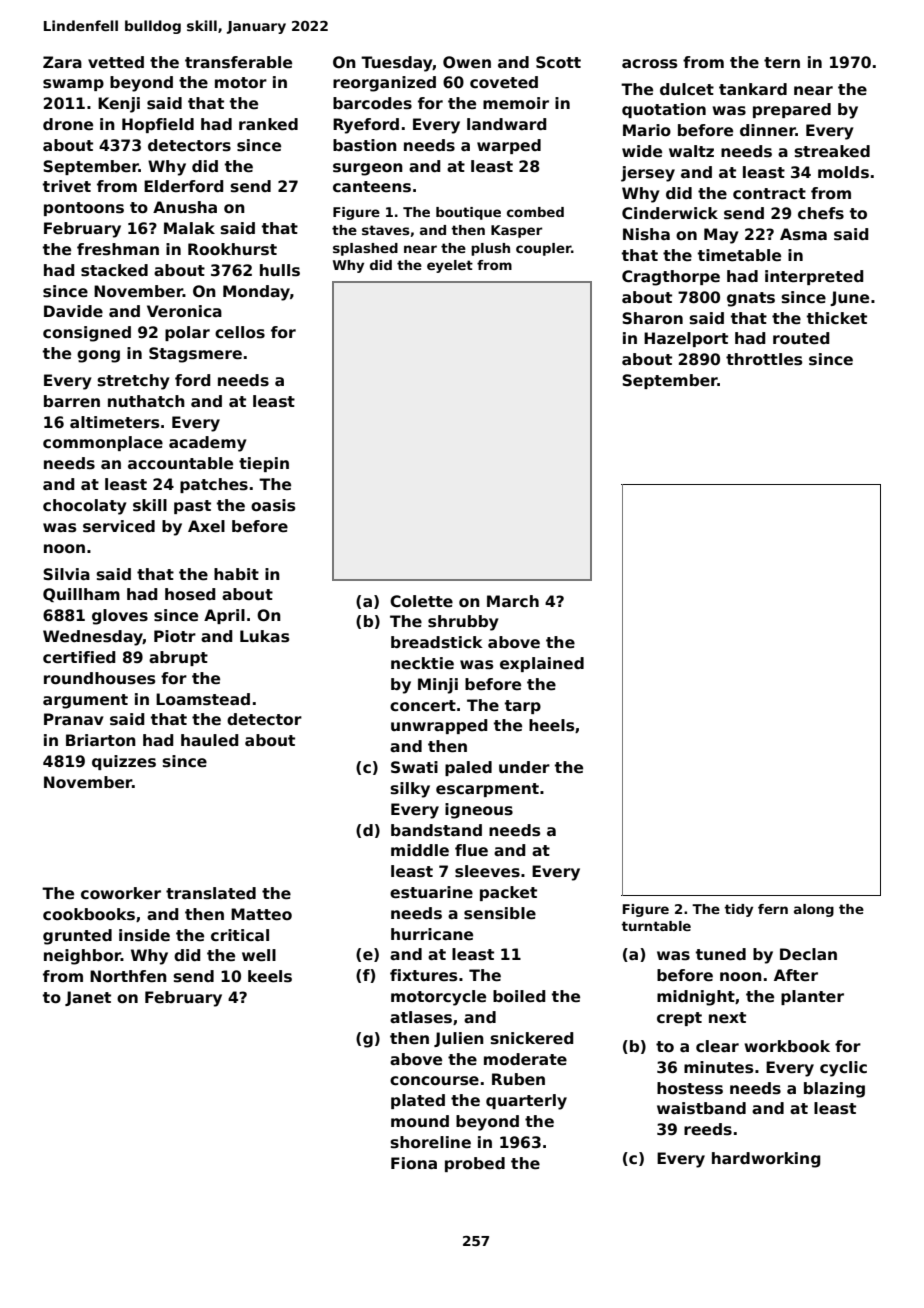  What do you see at coordinates (513, 601) in the document?
I see `March` at bounding box center [513, 601].
